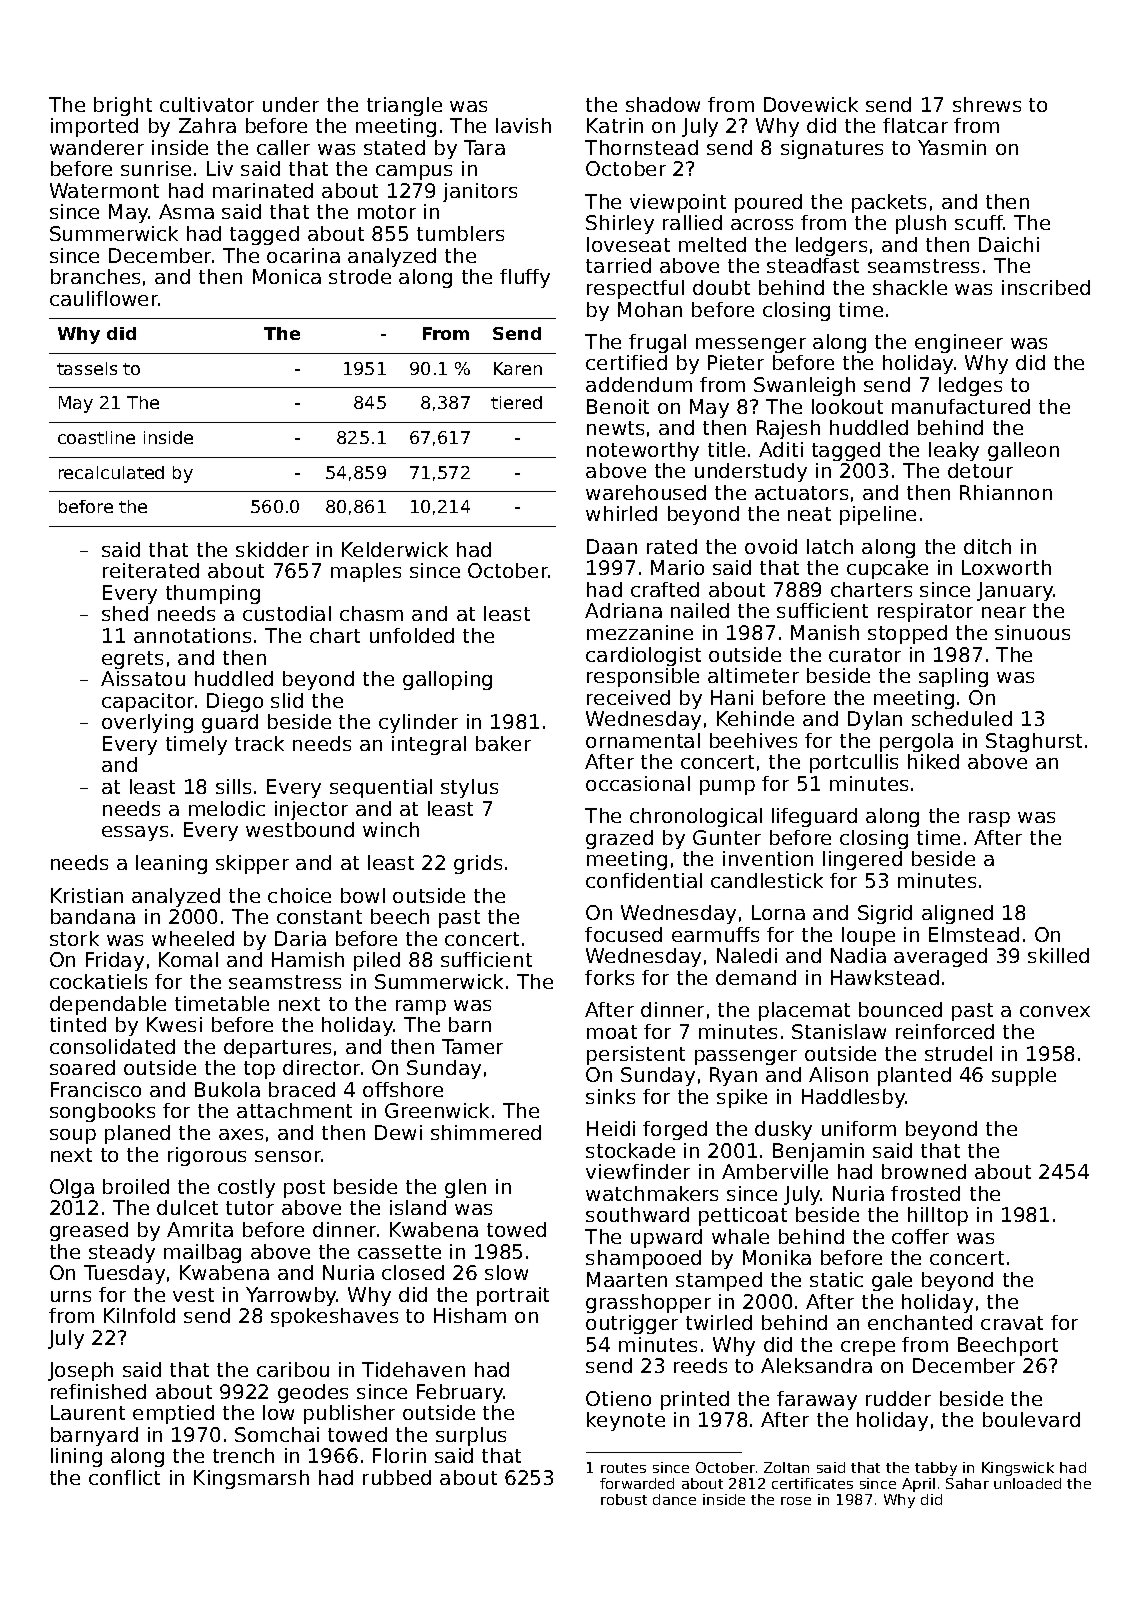 The width and height of the image is (1142, 1616). I want to click on bright, so click(123, 106).
